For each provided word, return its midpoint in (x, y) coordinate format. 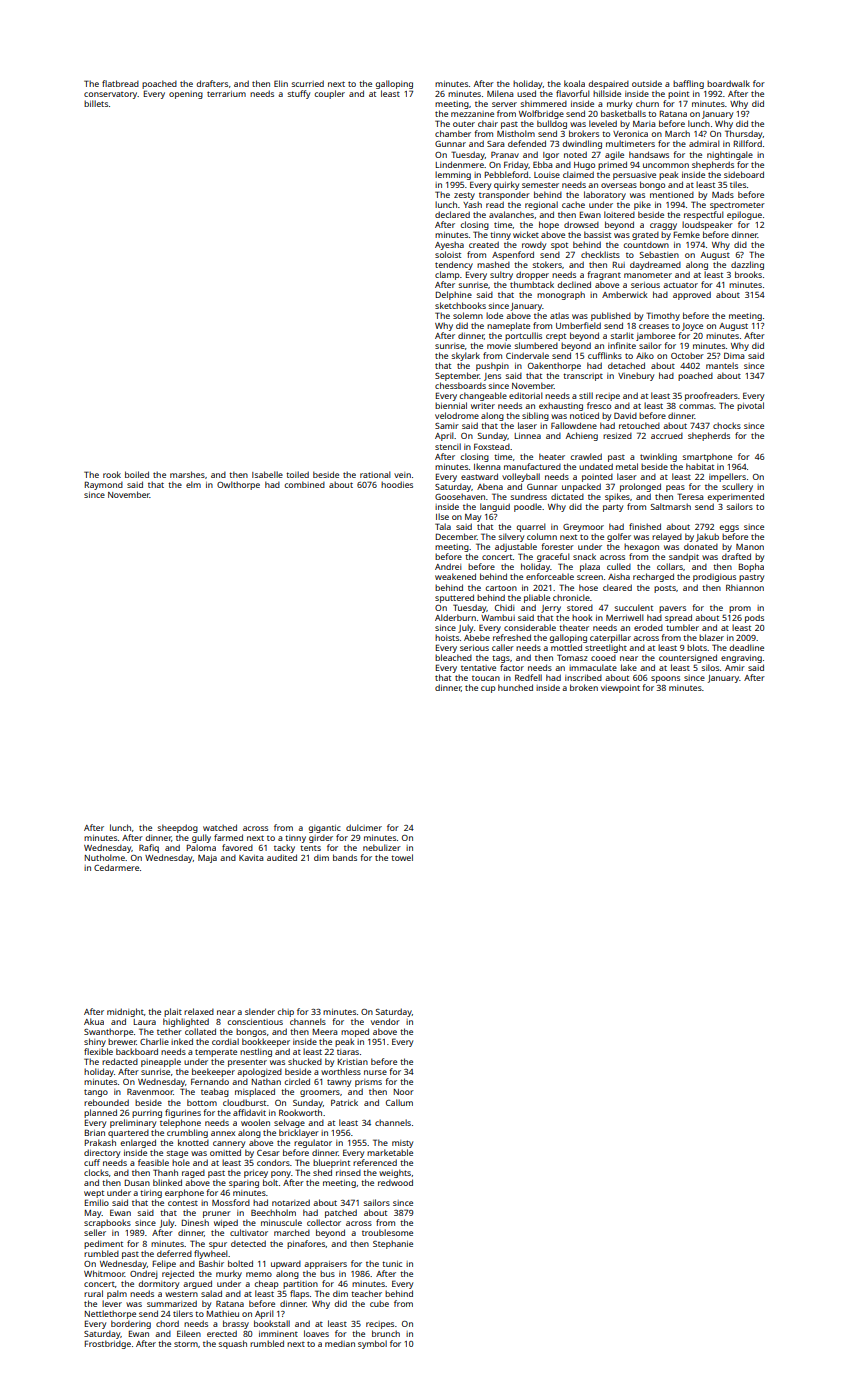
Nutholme (105, 857)
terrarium (226, 94)
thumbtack (532, 284)
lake (629, 667)
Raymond (104, 485)
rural (93, 1293)
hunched (515, 687)
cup (488, 689)
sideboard (744, 174)
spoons (665, 679)
